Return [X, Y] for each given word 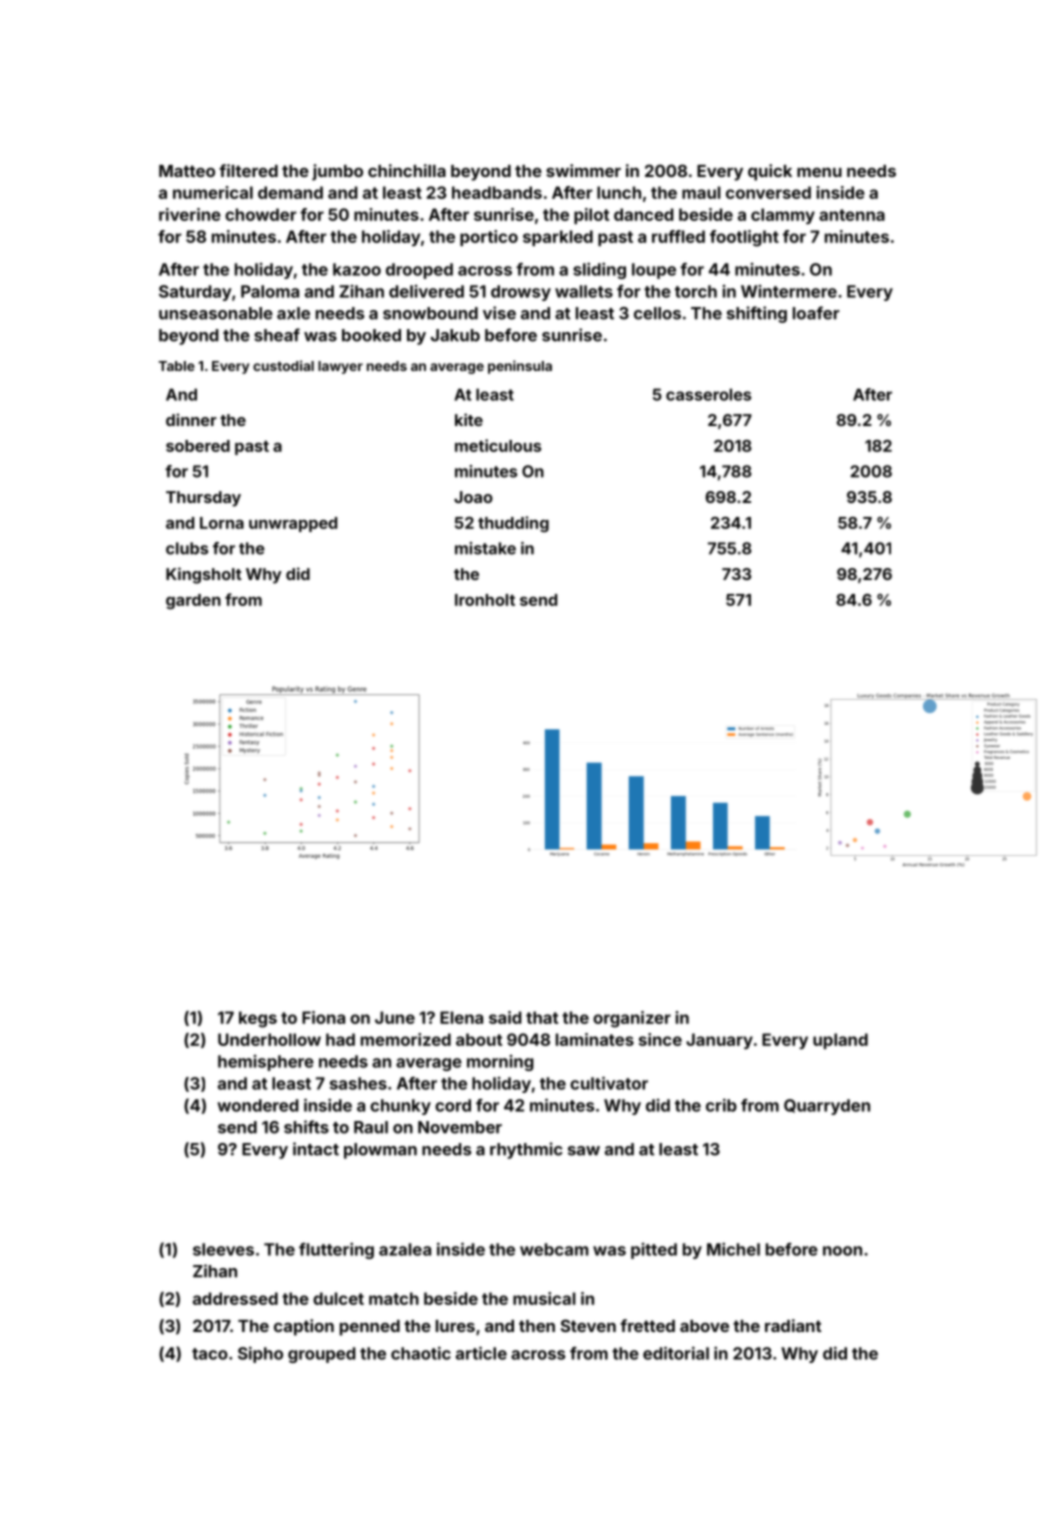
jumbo [337, 172]
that [542, 1017]
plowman [380, 1151]
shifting [757, 314]
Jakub [455, 335]
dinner [191, 419]
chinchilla [407, 170]
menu [819, 172]
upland [840, 1041]
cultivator [609, 1083]
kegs [258, 1019]
